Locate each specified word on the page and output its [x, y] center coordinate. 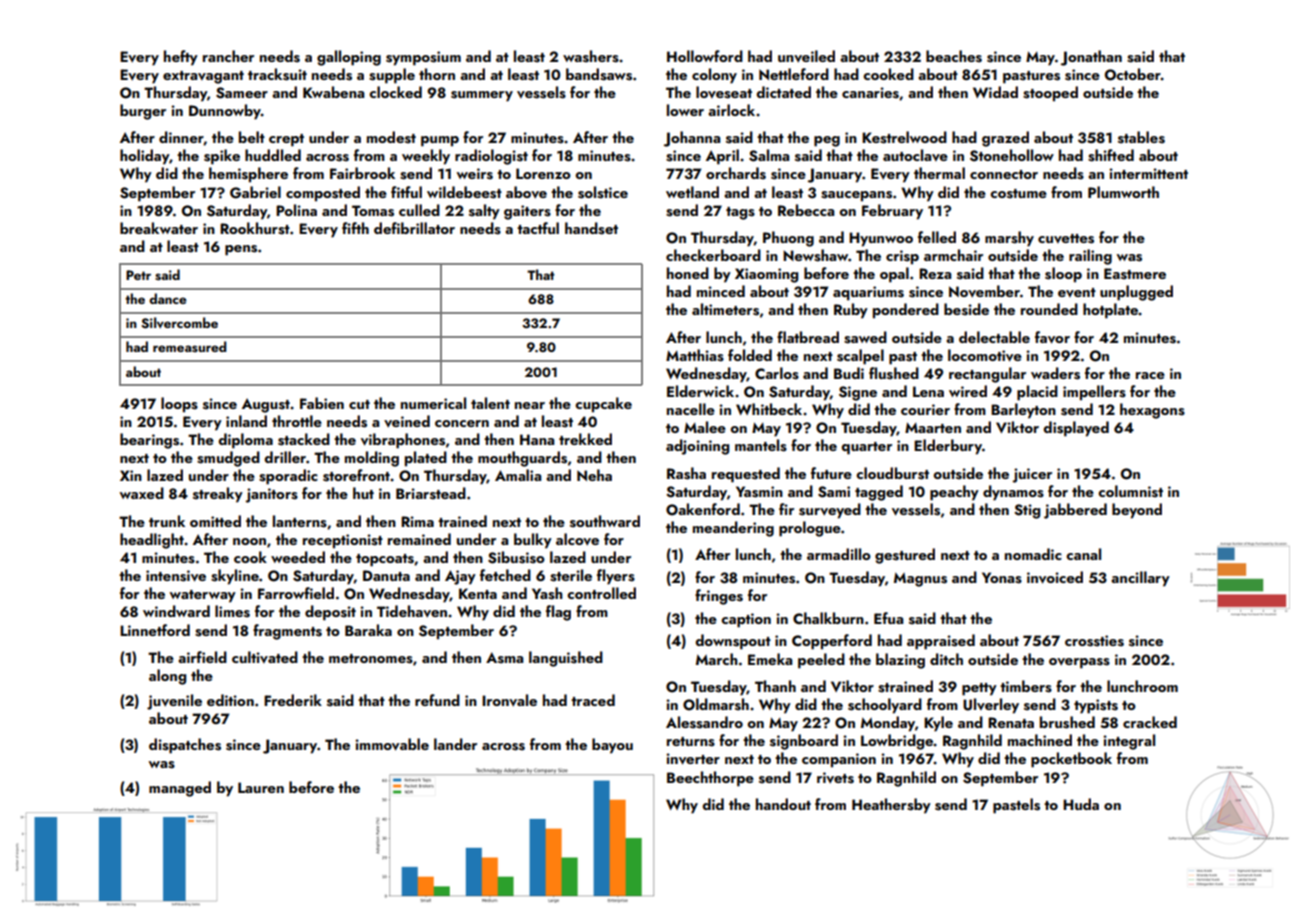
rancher [228, 56]
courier [925, 409]
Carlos [777, 373]
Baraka [368, 630]
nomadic [1033, 554]
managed [180, 789]
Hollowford [705, 56]
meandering [733, 529]
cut [359, 404]
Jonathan [1091, 58]
